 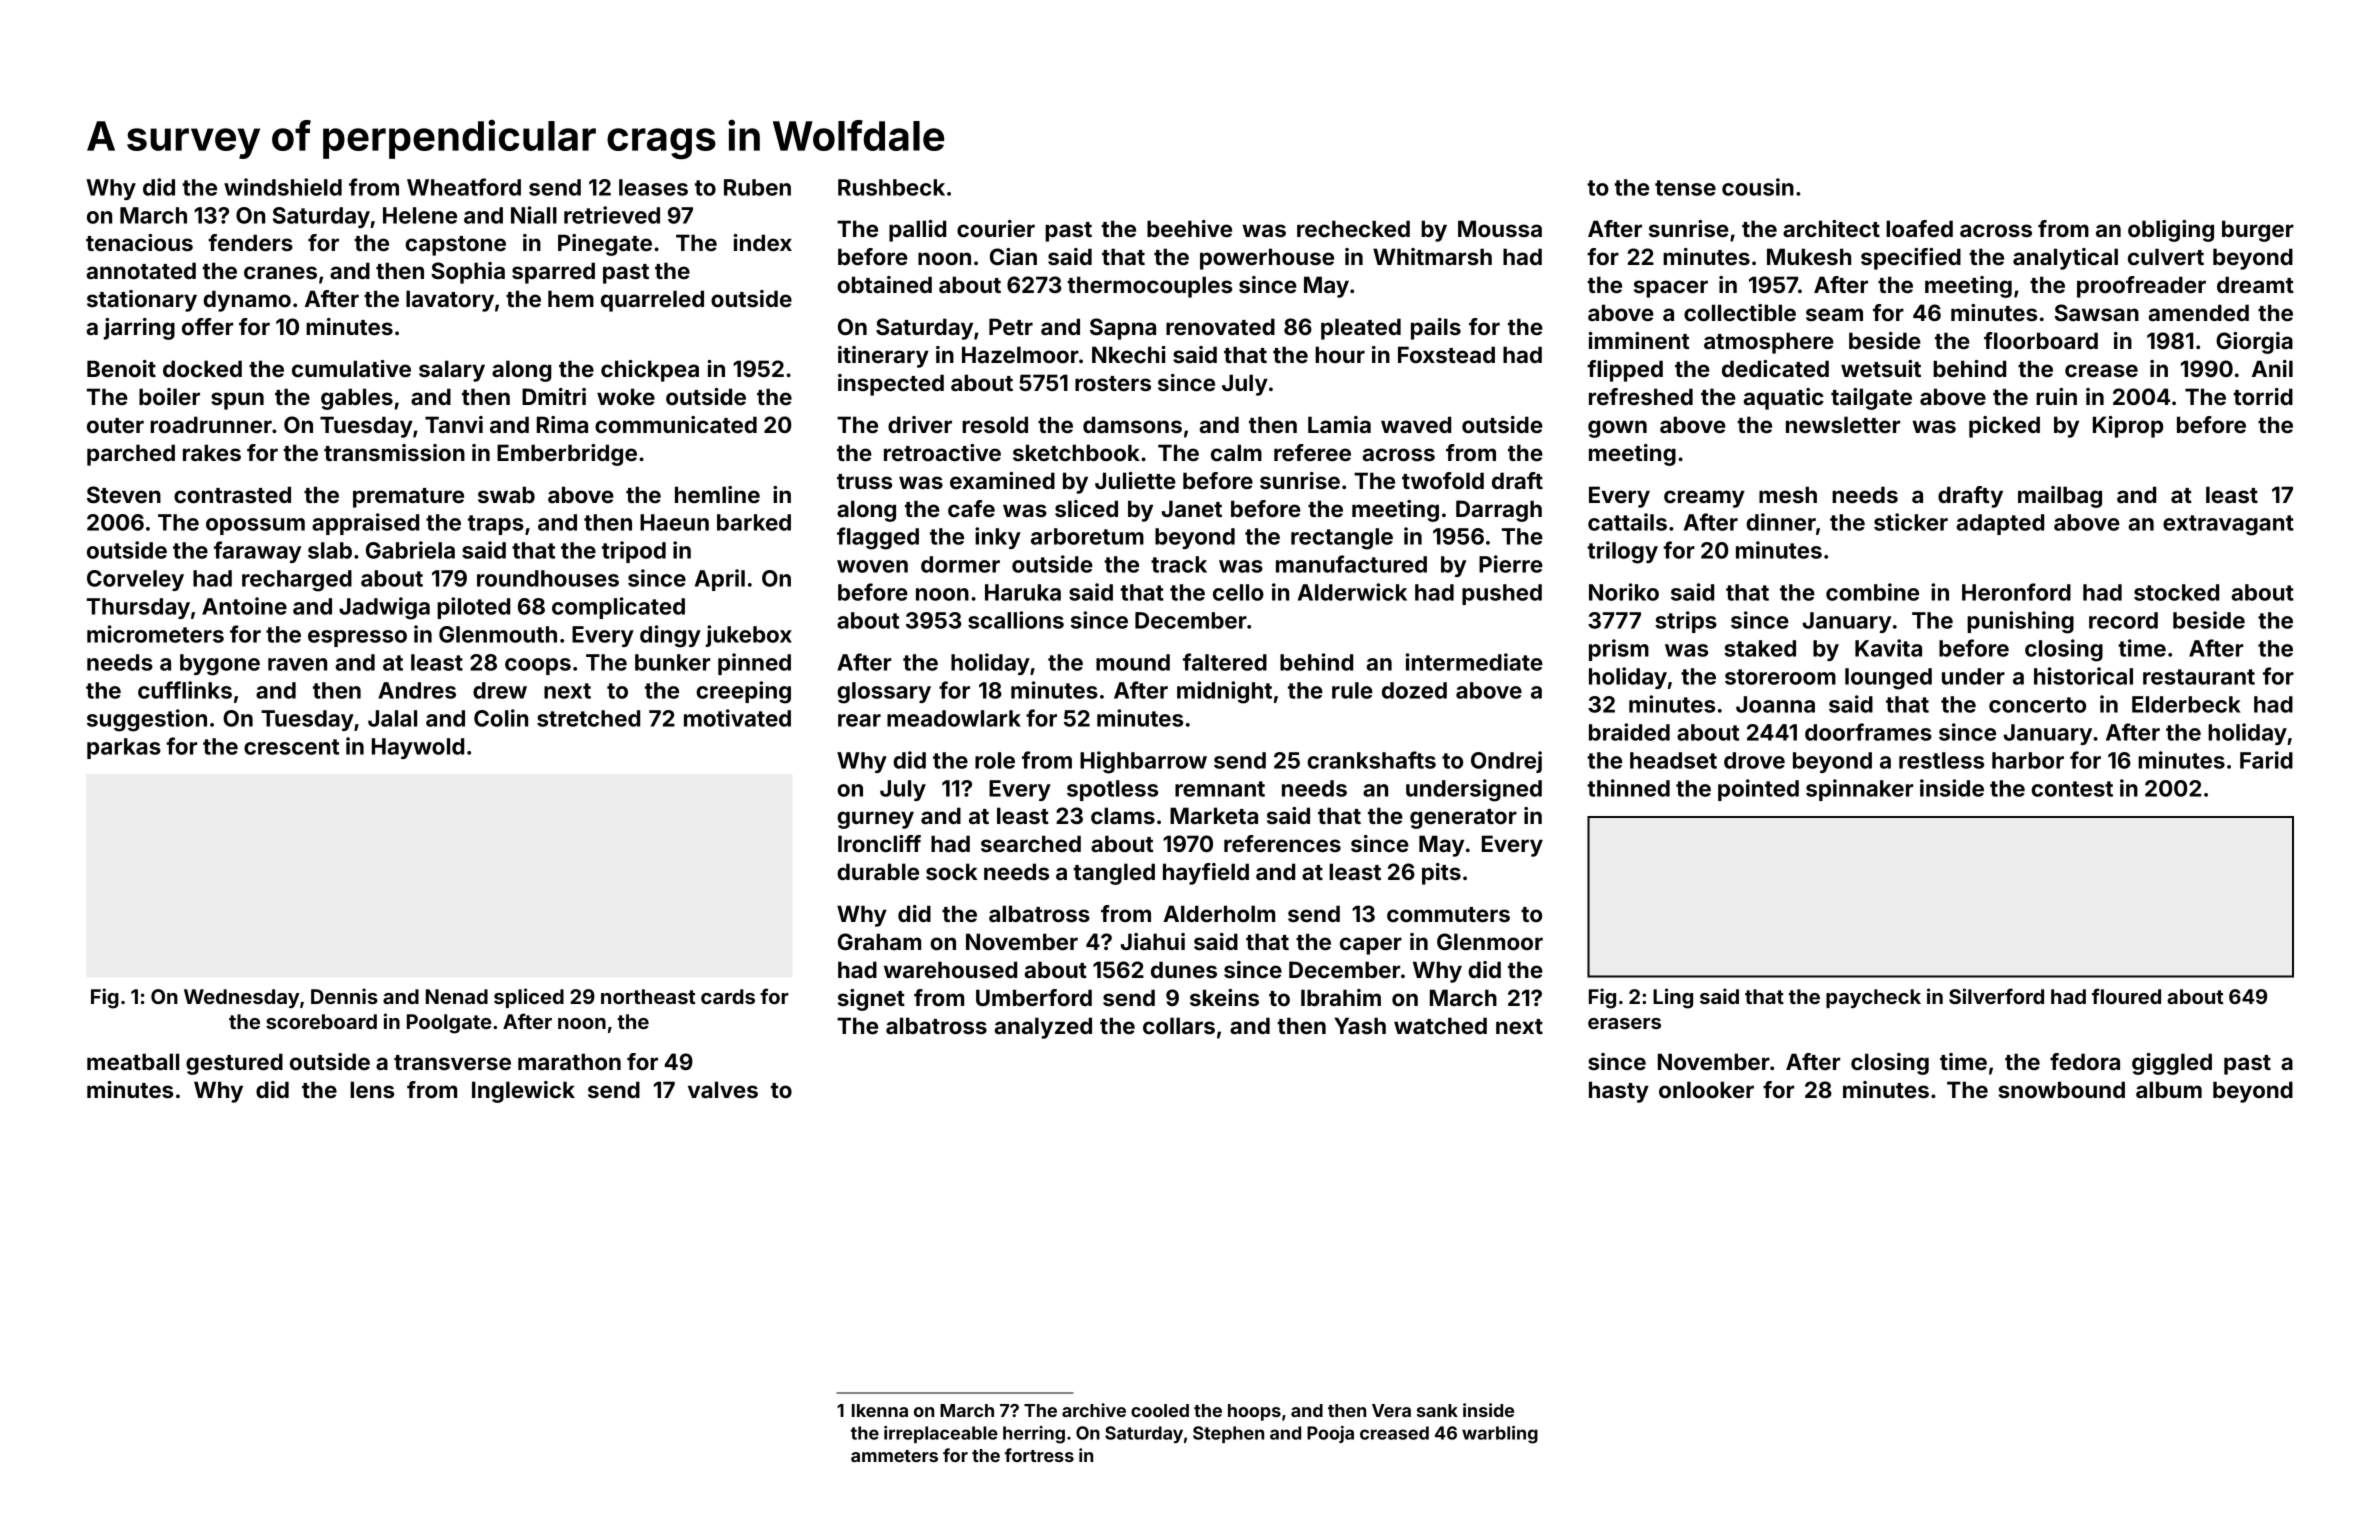 What do you see at coordinates (1499, 511) in the image?
I see `Darragh` at bounding box center [1499, 511].
